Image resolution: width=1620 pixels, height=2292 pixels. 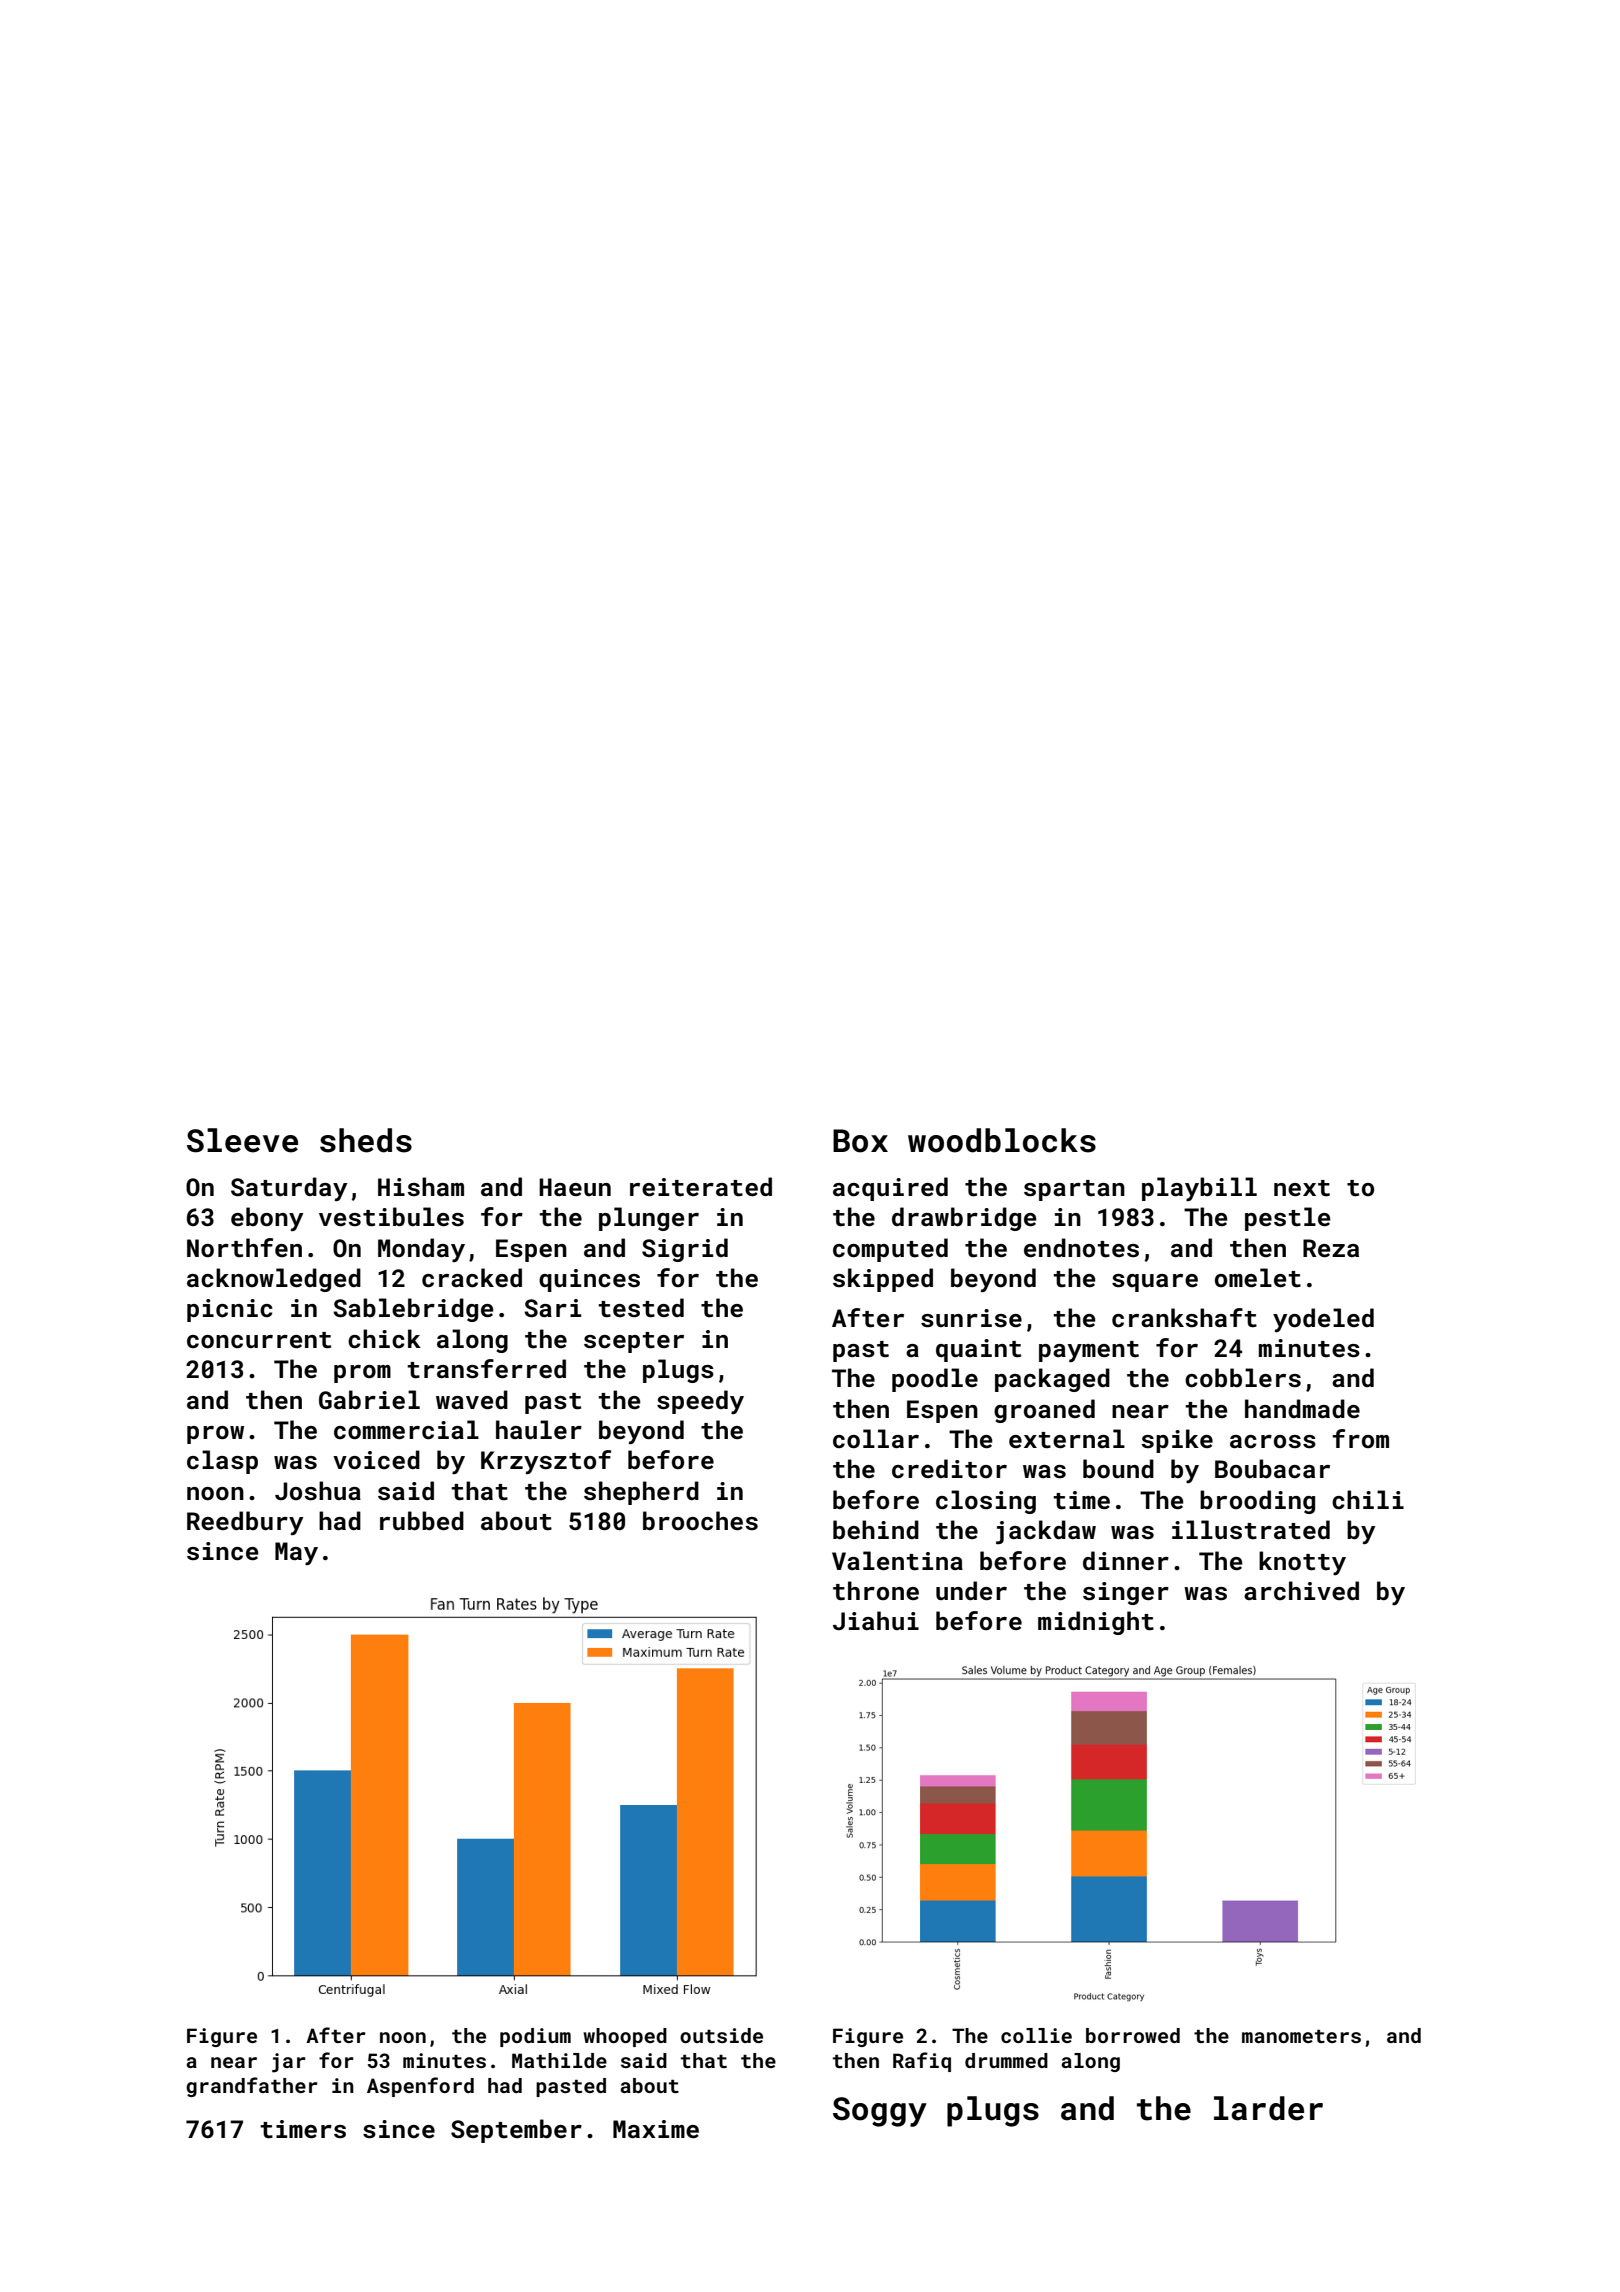 I want to click on midnight, so click(x=1096, y=1623).
